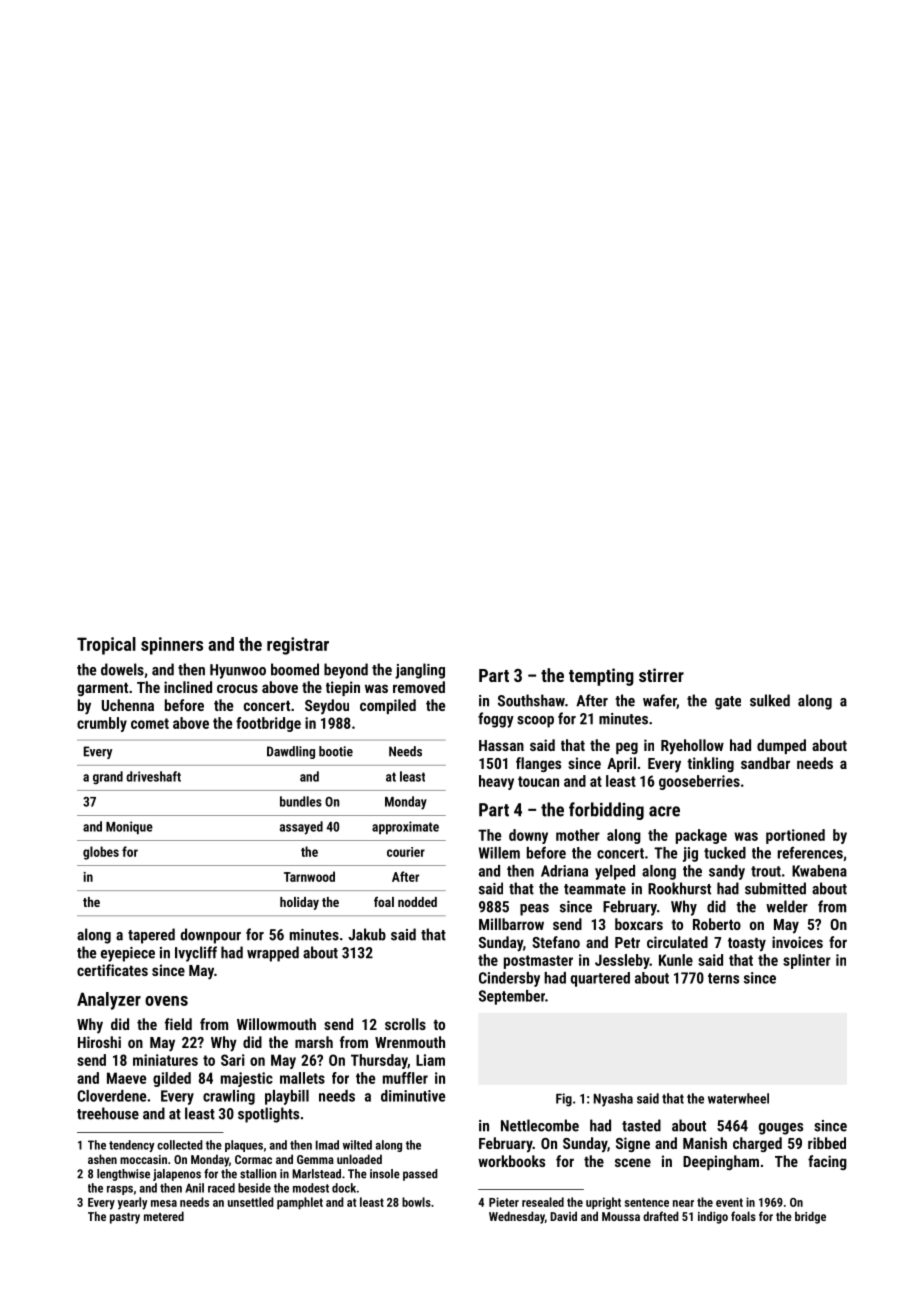  I want to click on jangling, so click(420, 671).
